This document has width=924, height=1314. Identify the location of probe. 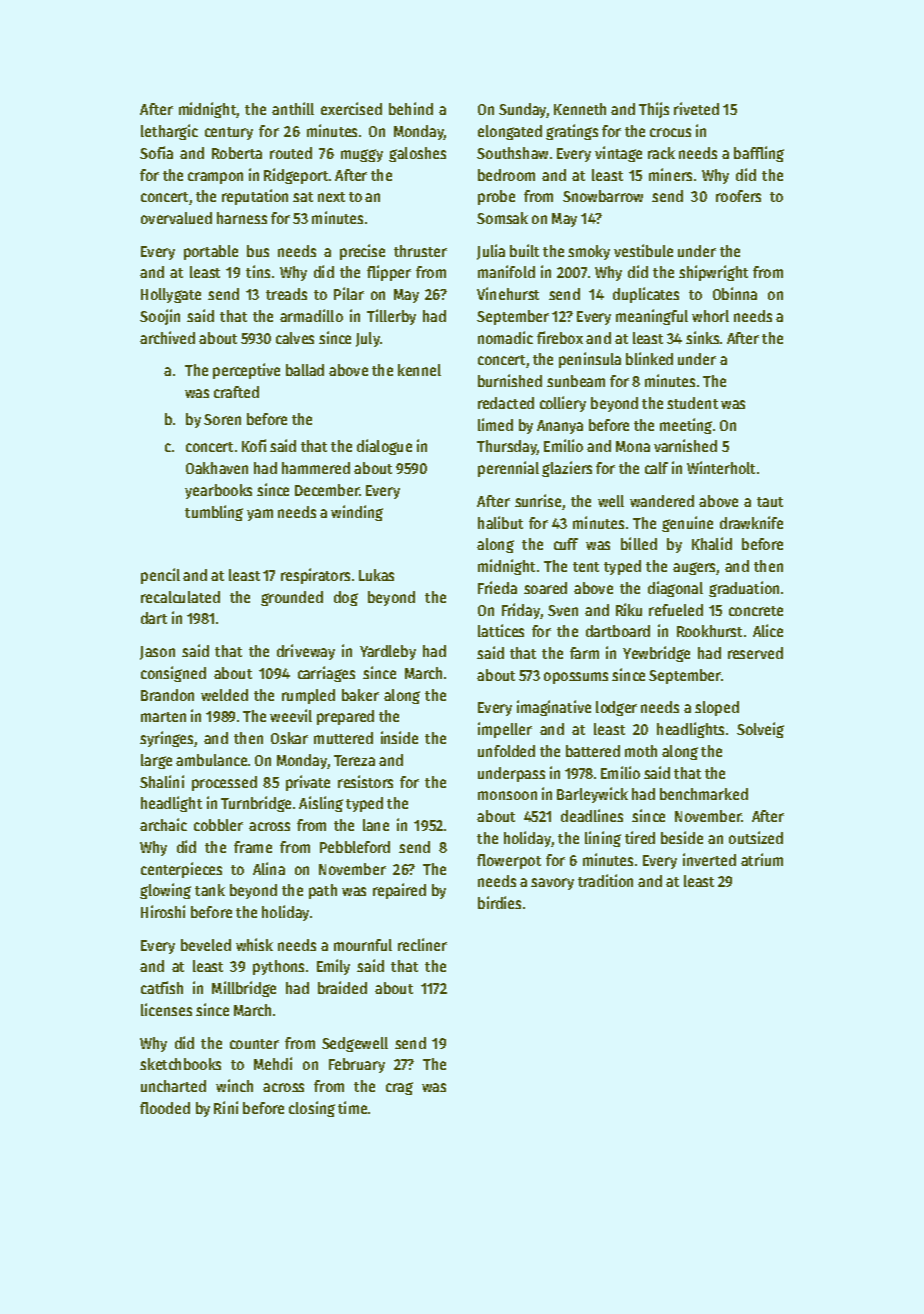
(496, 197).
